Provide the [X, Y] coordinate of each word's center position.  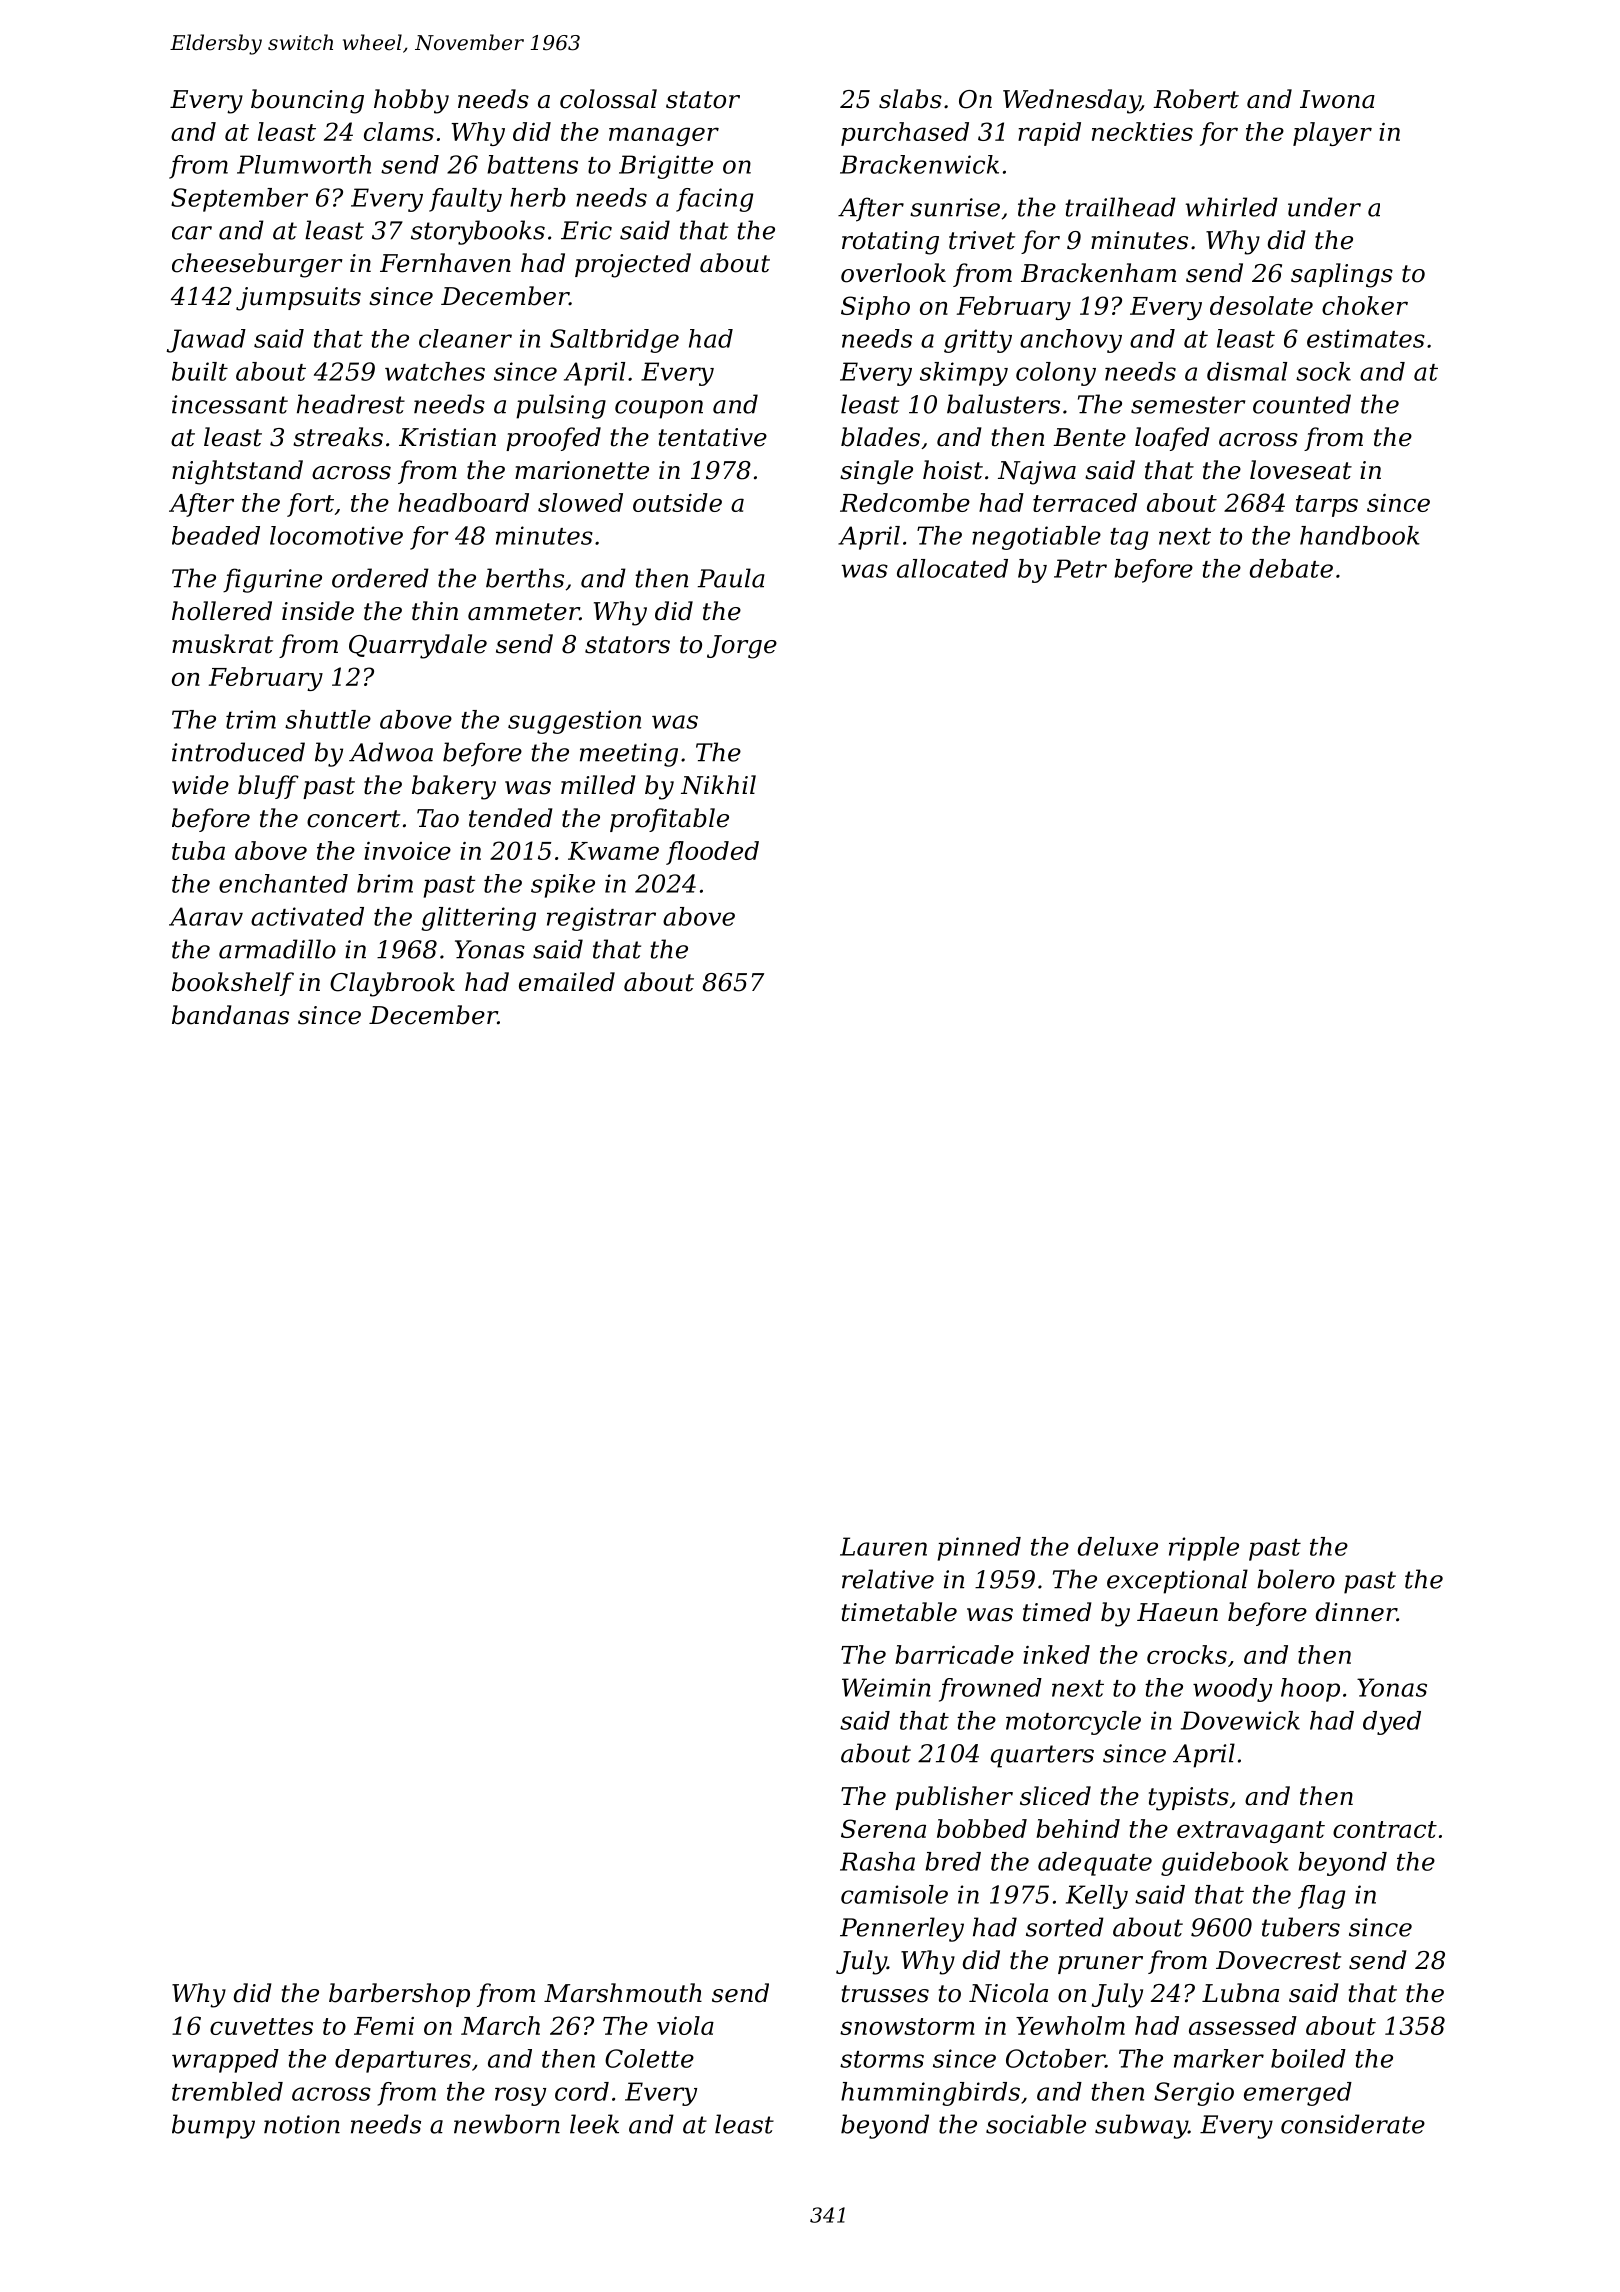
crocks [1187, 1654]
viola [685, 2025]
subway [1141, 2126]
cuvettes [261, 2026]
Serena [883, 1828]
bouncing [307, 101]
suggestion [574, 722]
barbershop [399, 1995]
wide [200, 785]
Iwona [1337, 99]
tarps [1327, 506]
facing [714, 200]
